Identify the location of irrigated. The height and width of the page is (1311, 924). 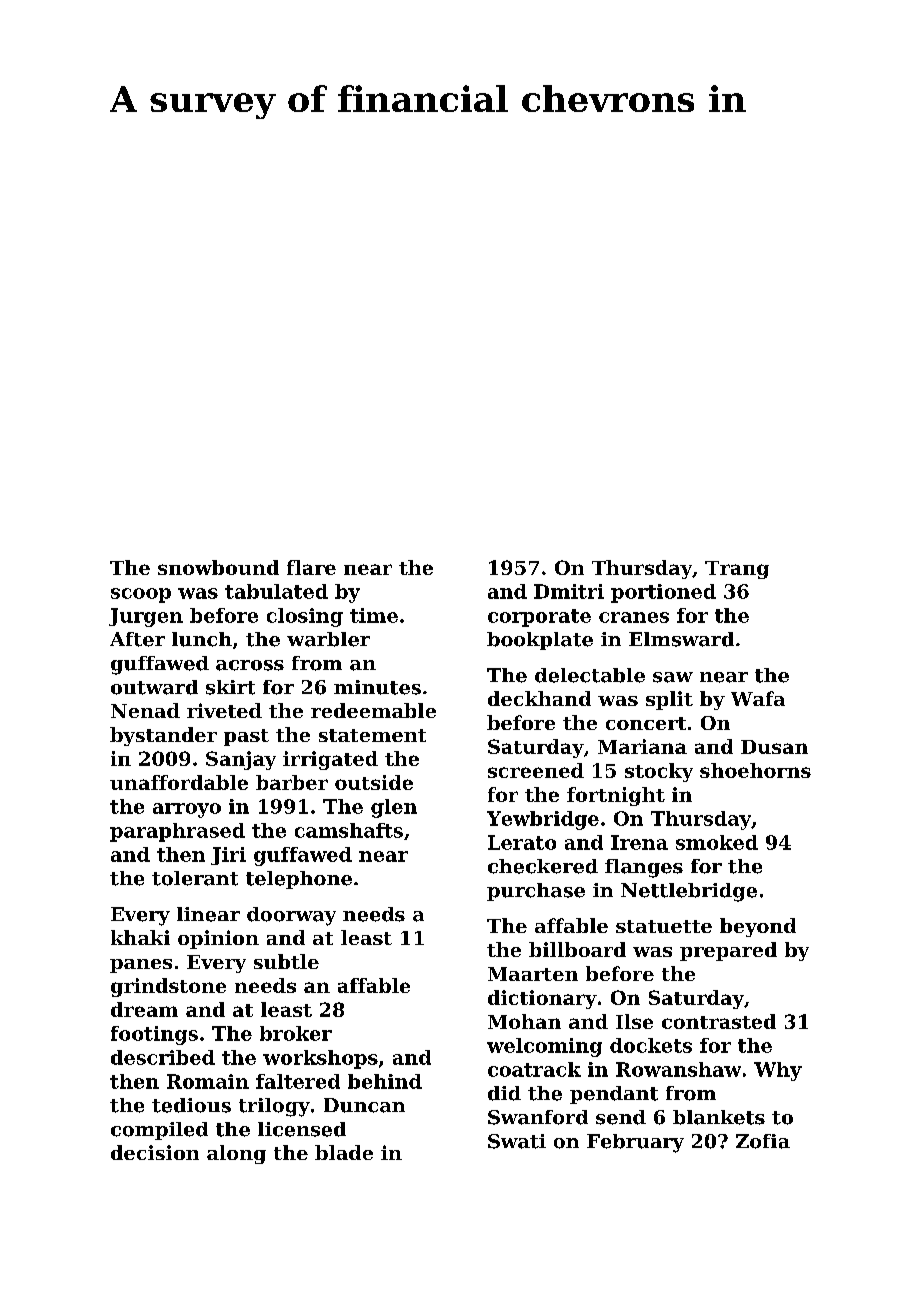
(330, 760).
